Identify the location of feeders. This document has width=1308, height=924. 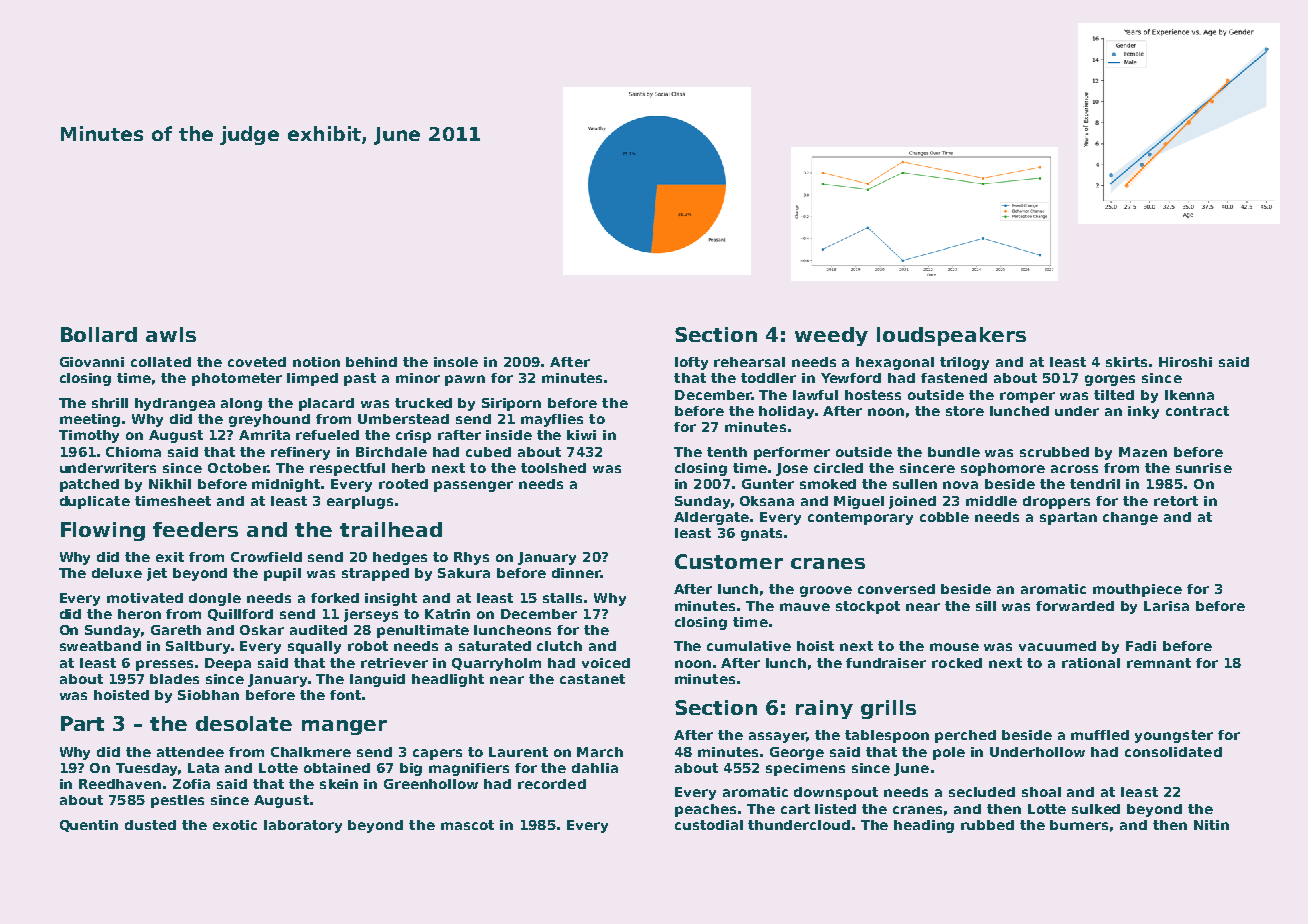
(195, 529).
